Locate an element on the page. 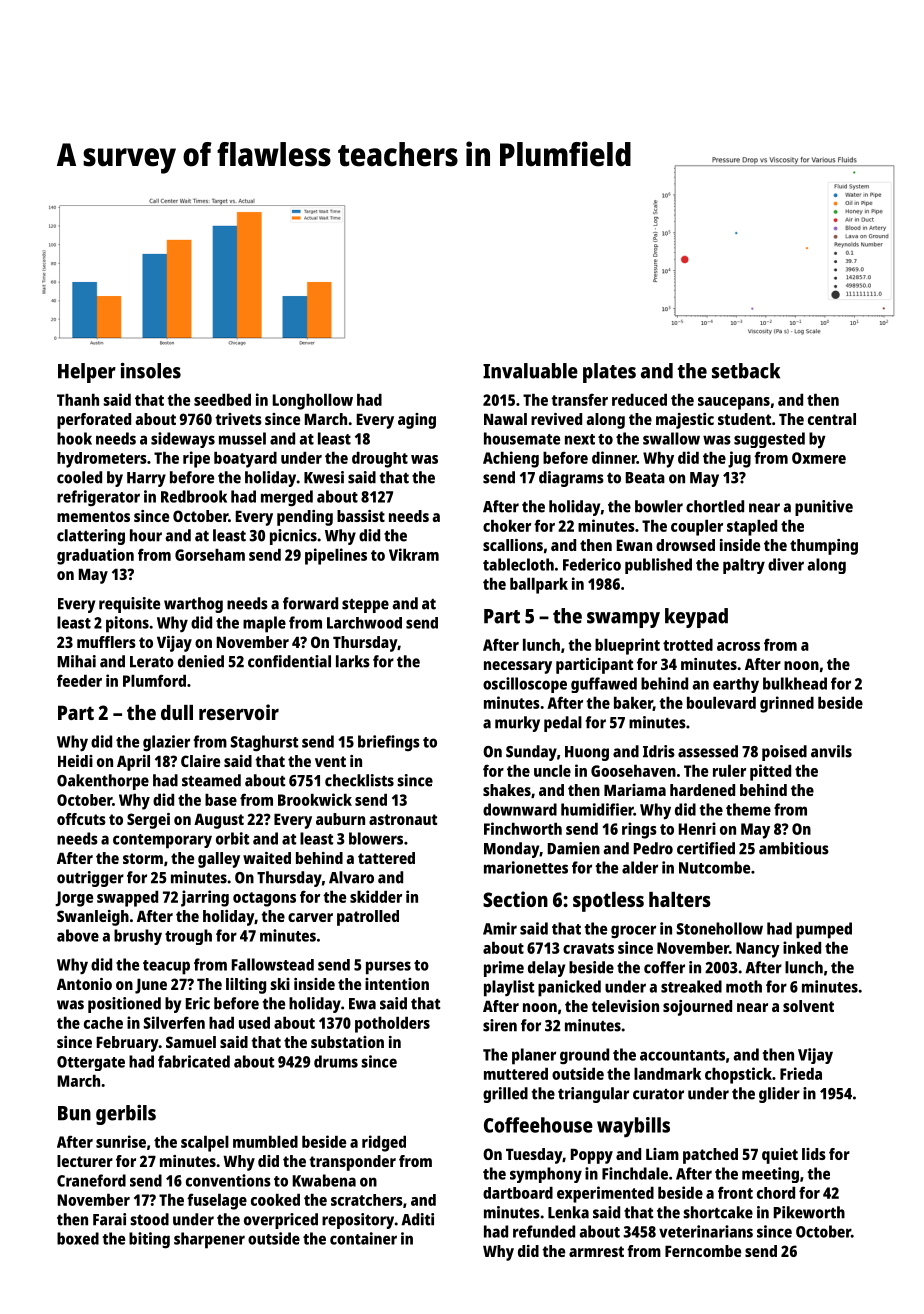 The height and width of the page is (1314, 924). Finchworth is located at coordinates (523, 828).
